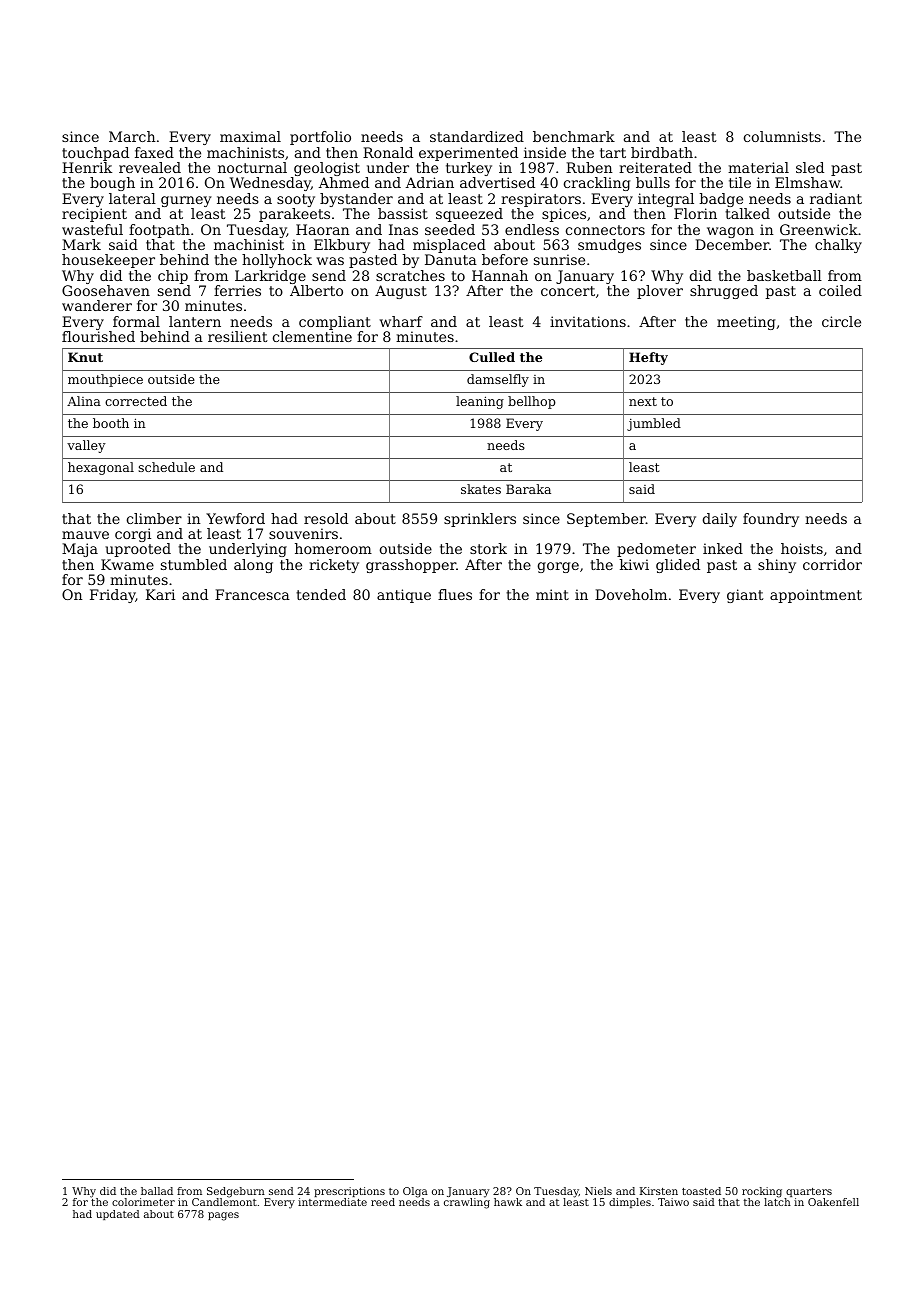  What do you see at coordinates (838, 246) in the document?
I see `chalky` at bounding box center [838, 246].
